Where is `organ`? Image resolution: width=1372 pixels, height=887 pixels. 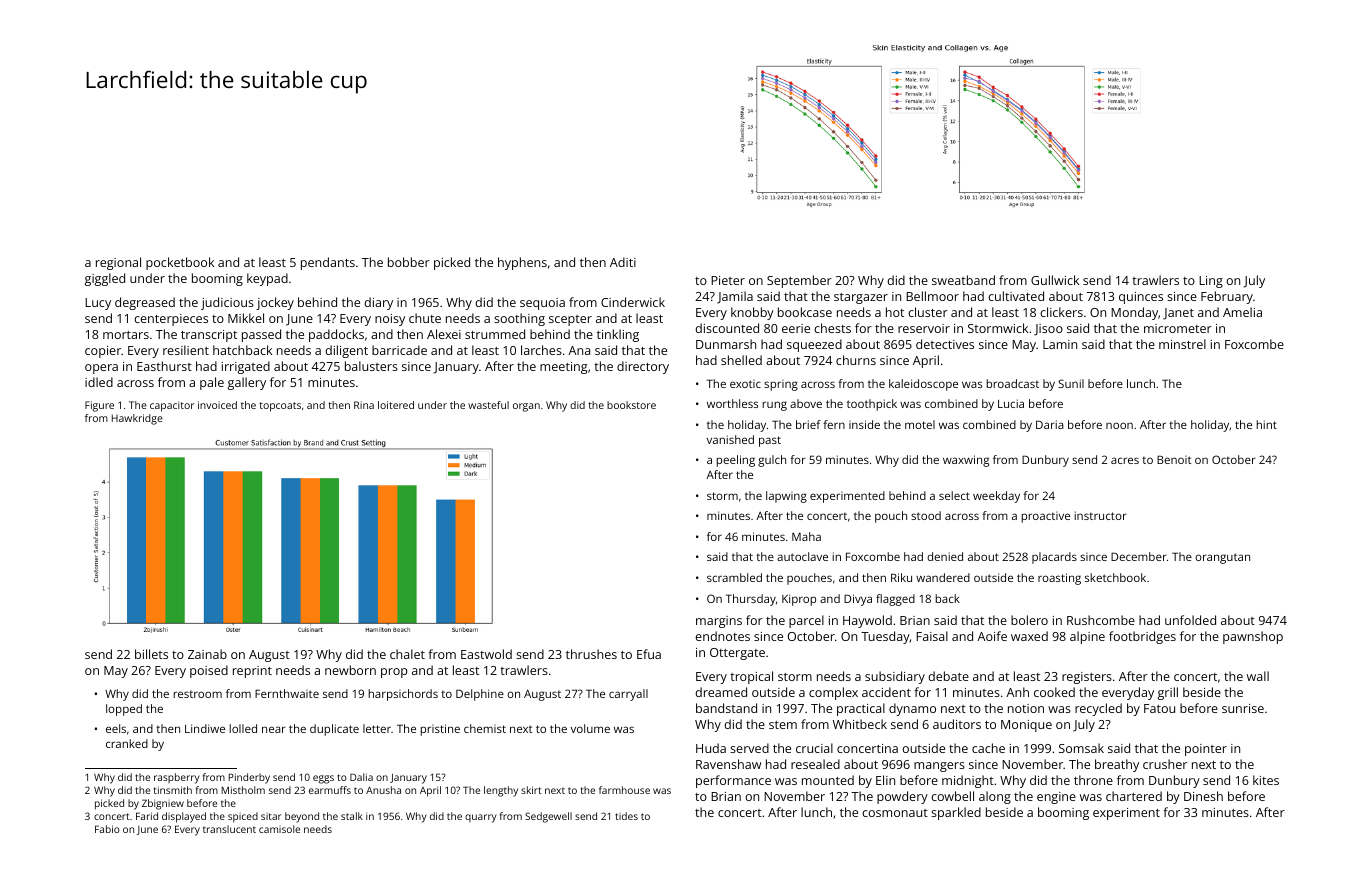
organ is located at coordinates (526, 407).
